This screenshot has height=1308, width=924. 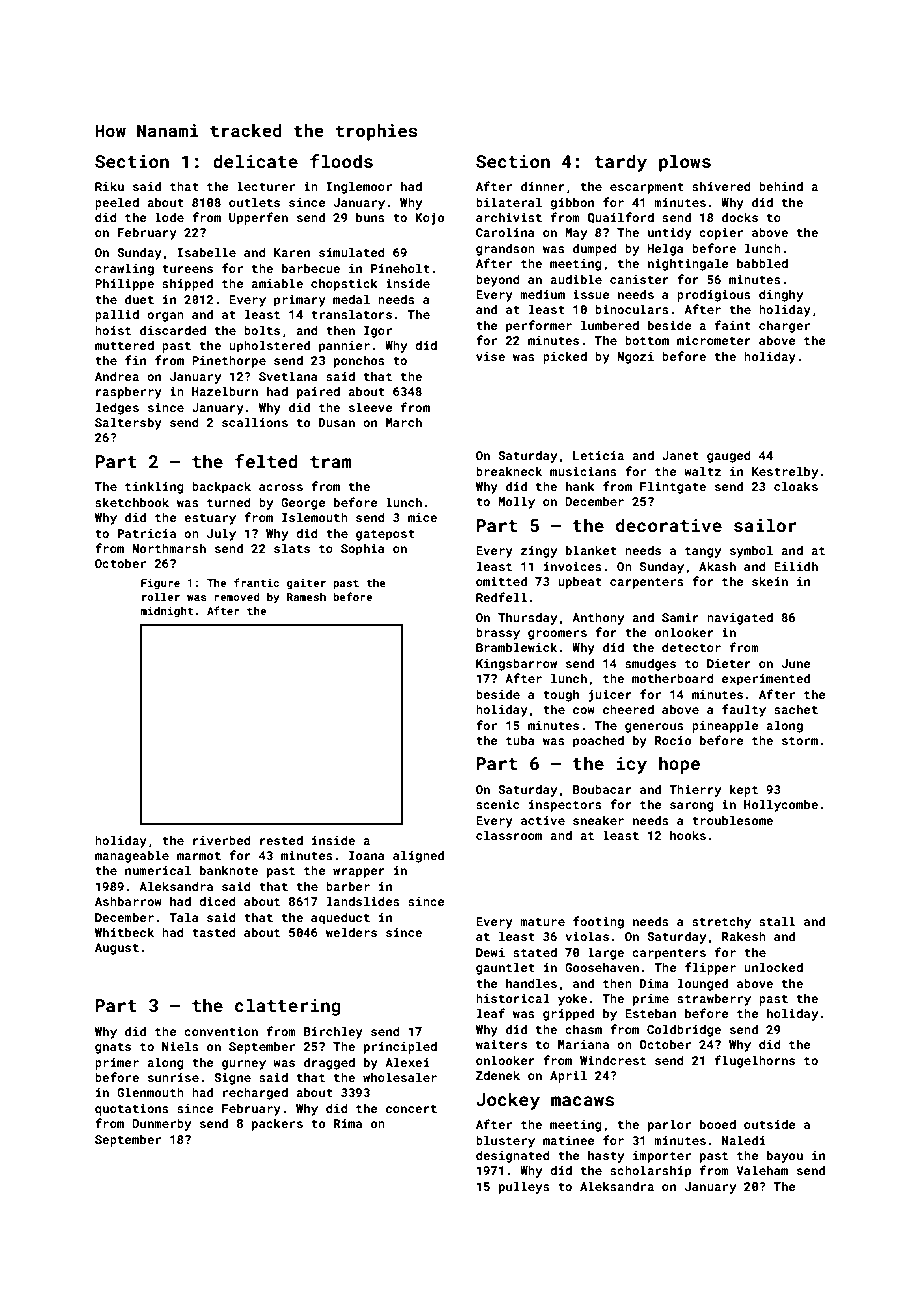 I want to click on recharged, so click(x=255, y=1093).
